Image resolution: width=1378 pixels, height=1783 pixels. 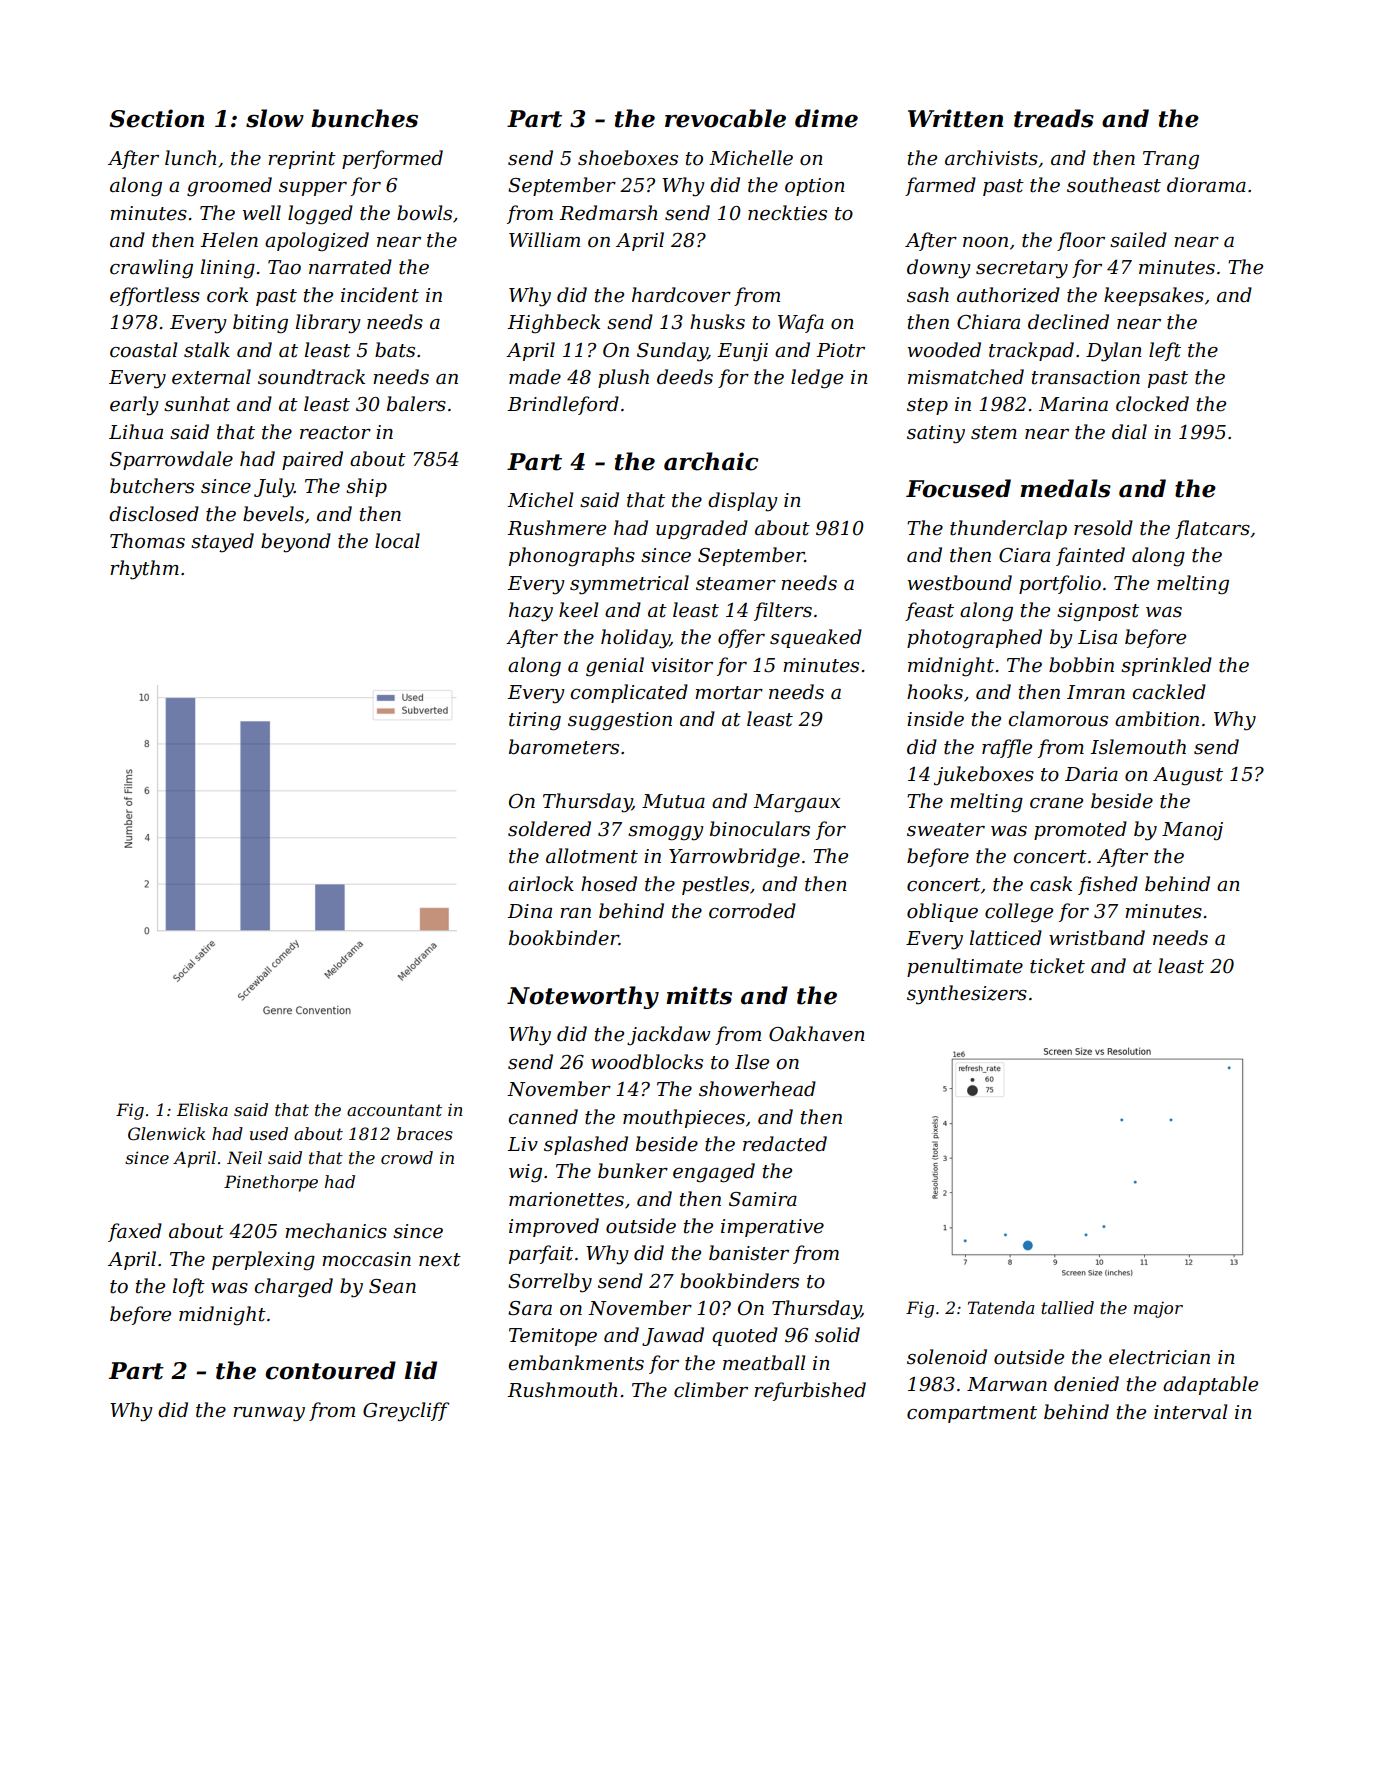 What do you see at coordinates (202, 1109) in the document?
I see `Eliska` at bounding box center [202, 1109].
